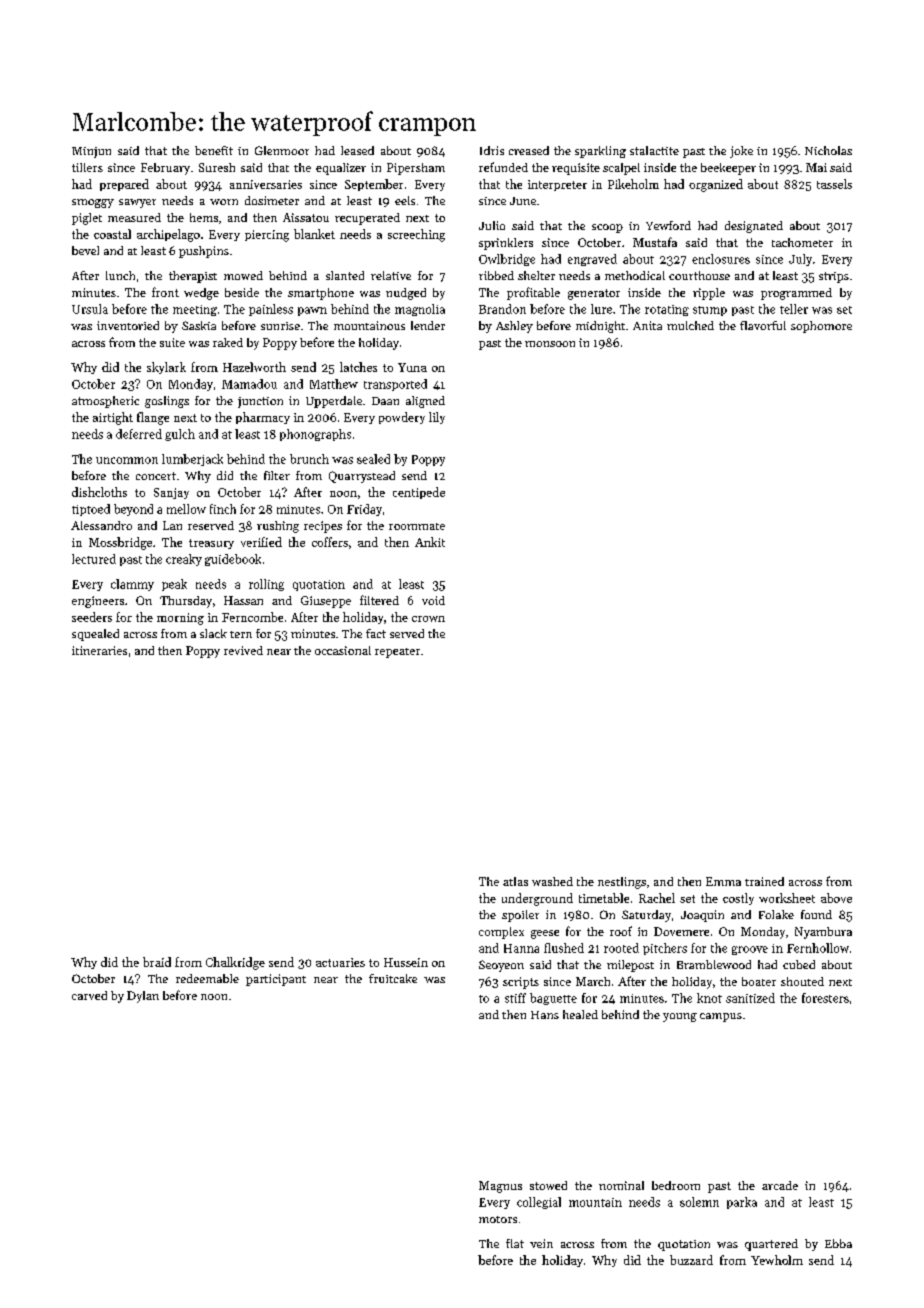 Image resolution: width=924 pixels, height=1308 pixels. What do you see at coordinates (397, 653) in the screenshot?
I see `repeater` at bounding box center [397, 653].
